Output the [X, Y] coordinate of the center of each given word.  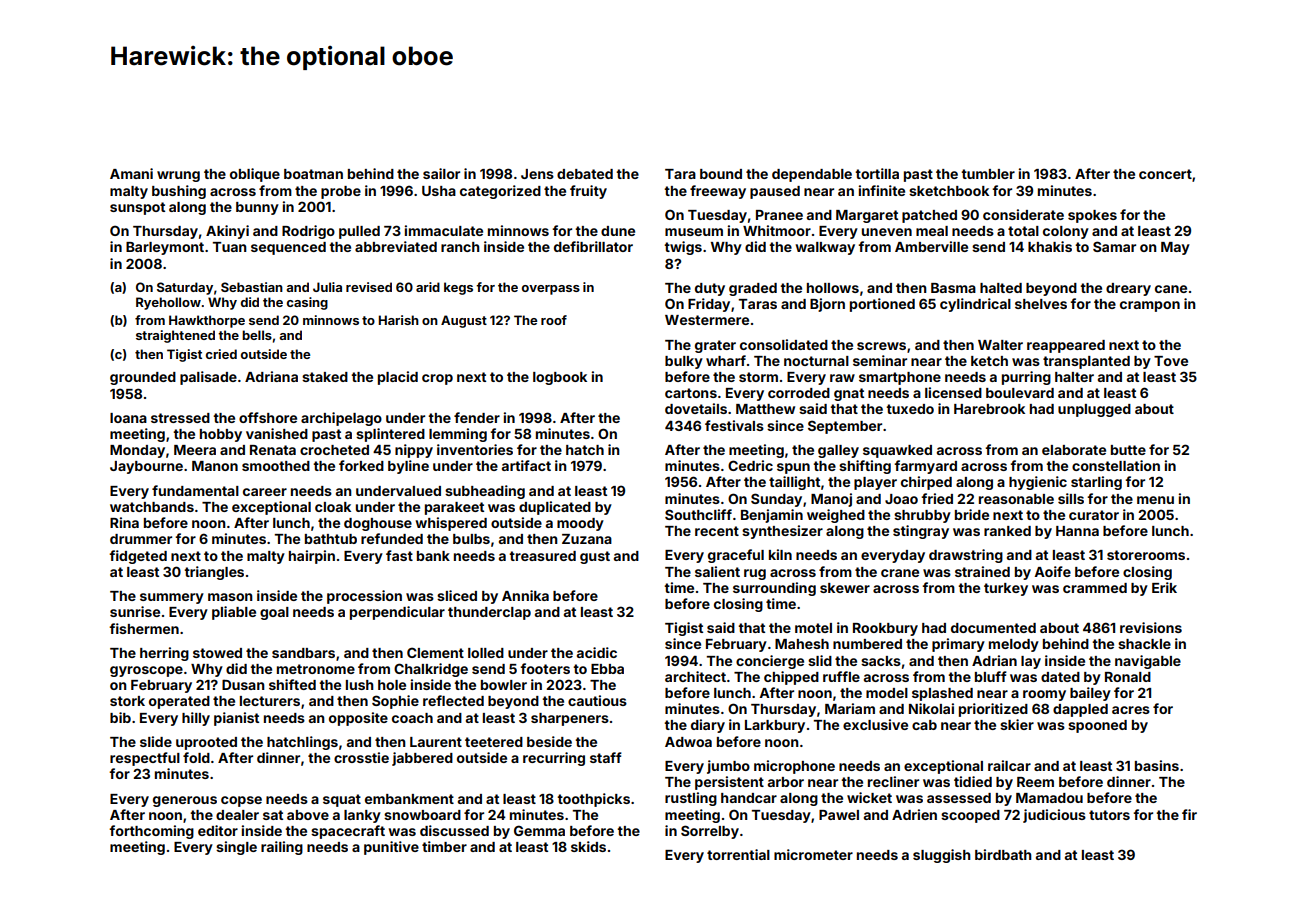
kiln [780, 554]
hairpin [312, 557]
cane [1171, 289]
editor [218, 830]
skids [588, 846]
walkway [825, 248]
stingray [921, 532]
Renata [273, 450]
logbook [560, 378]
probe [341, 192]
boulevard [1020, 393]
